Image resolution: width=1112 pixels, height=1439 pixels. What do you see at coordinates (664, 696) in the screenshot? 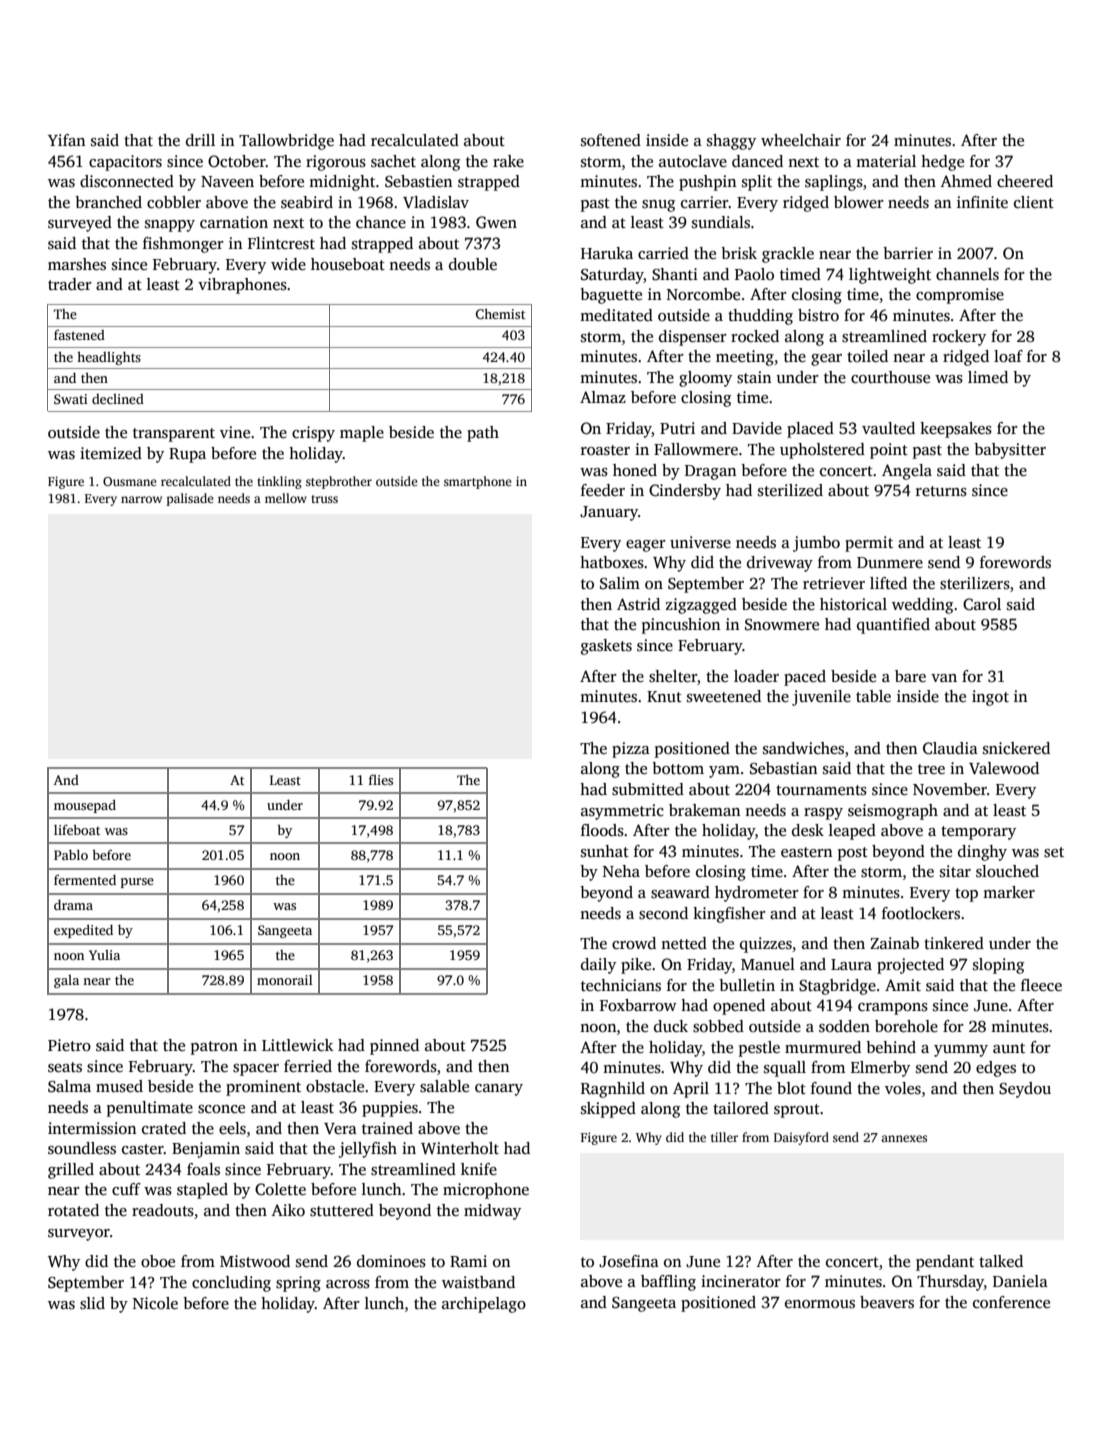
I see `Knut` at bounding box center [664, 696].
